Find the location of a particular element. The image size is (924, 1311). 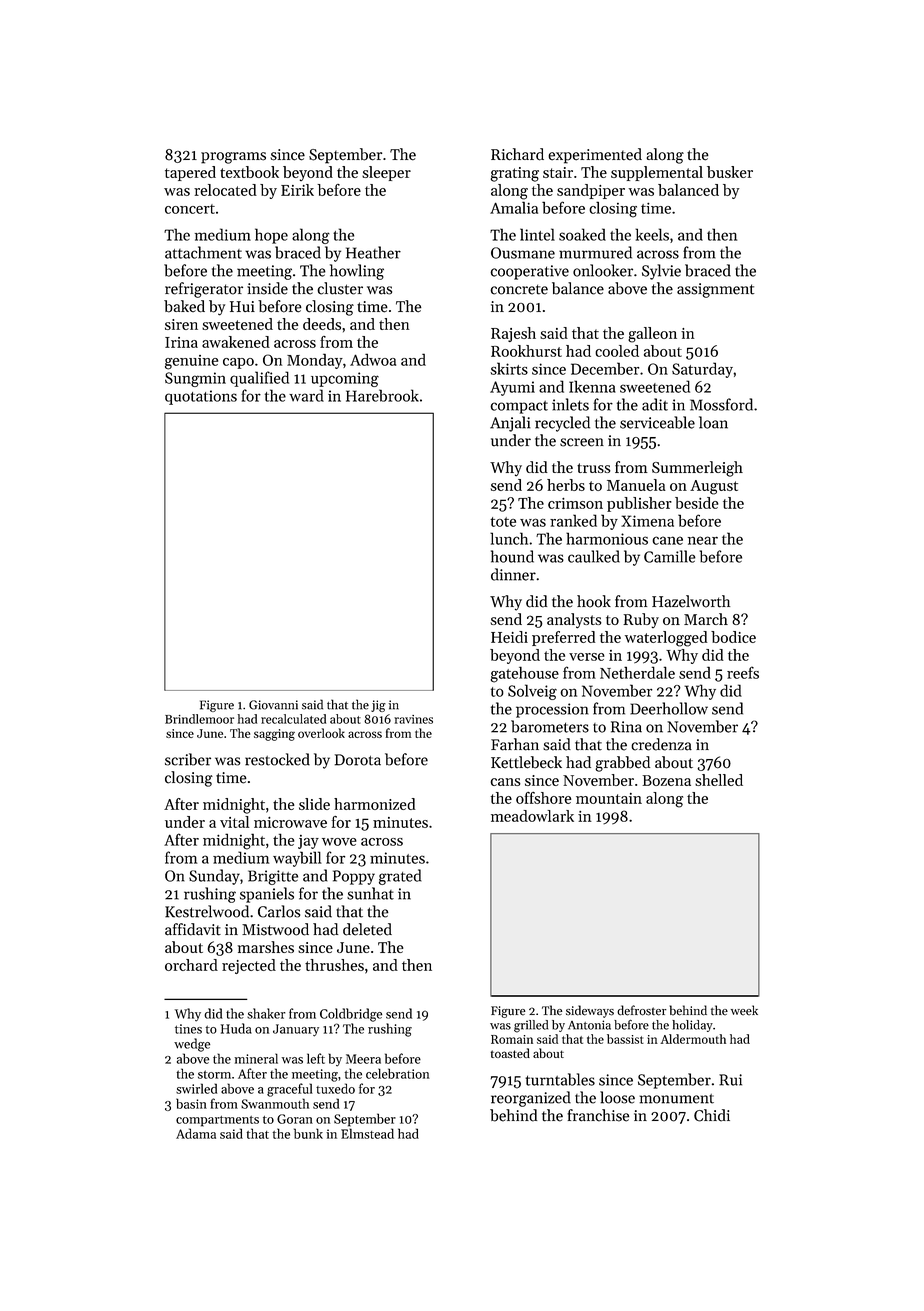

Elmstead is located at coordinates (367, 1133).
